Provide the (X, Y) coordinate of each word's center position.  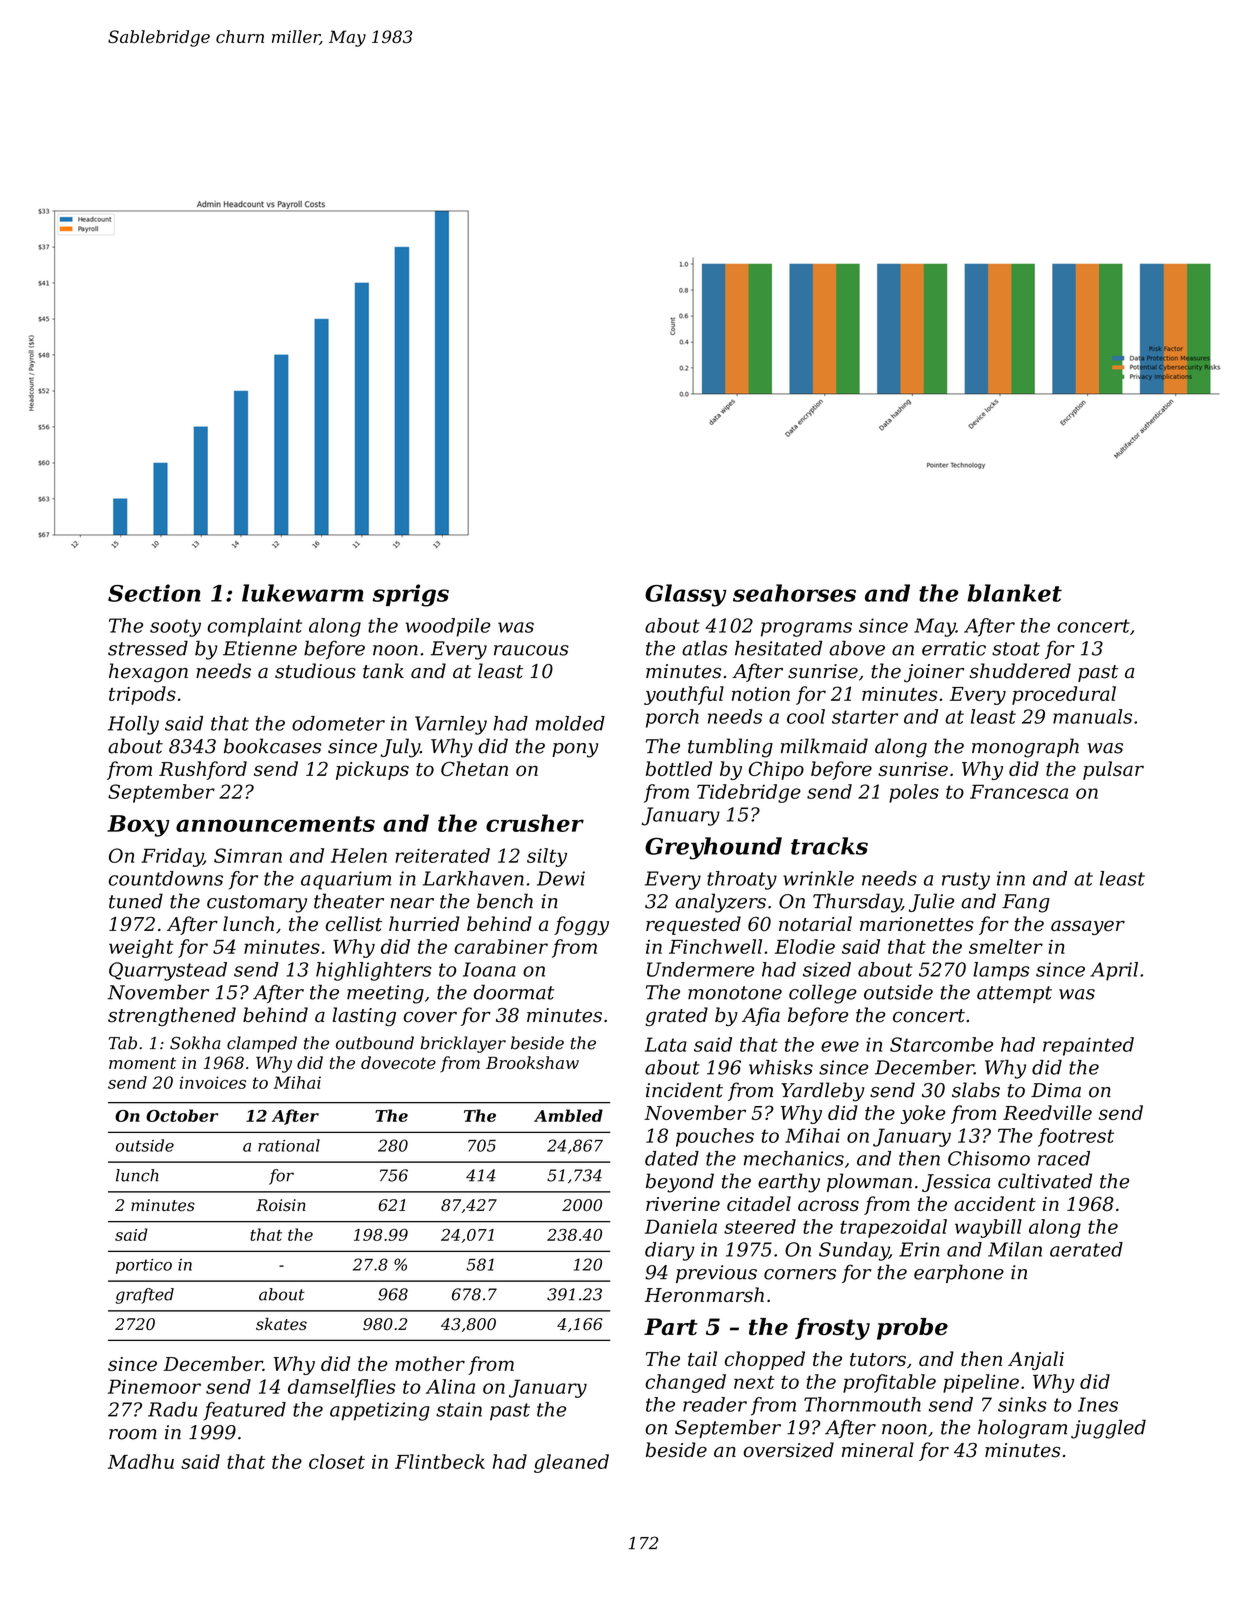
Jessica (956, 1183)
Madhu (141, 1461)
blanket (1014, 593)
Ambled (568, 1115)
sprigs (411, 595)
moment (142, 1063)
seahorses (794, 593)
